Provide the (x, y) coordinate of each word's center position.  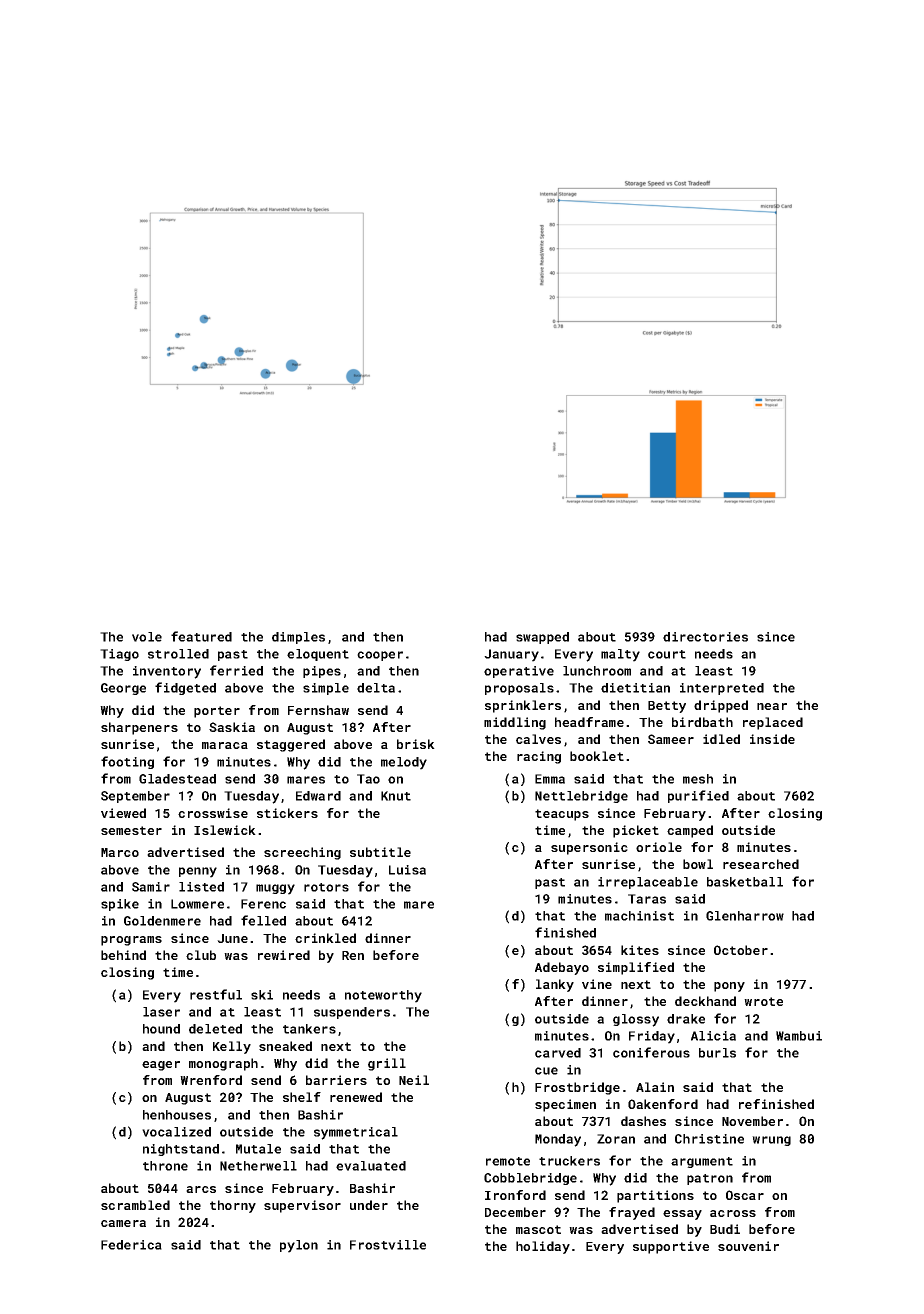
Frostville (388, 1245)
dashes (643, 1121)
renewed (356, 1097)
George (123, 689)
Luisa (407, 870)
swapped (542, 638)
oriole (659, 847)
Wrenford (211, 1080)
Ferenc (263, 904)
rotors (326, 887)
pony (729, 987)
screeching (302, 853)
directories (705, 637)
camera (123, 1223)
